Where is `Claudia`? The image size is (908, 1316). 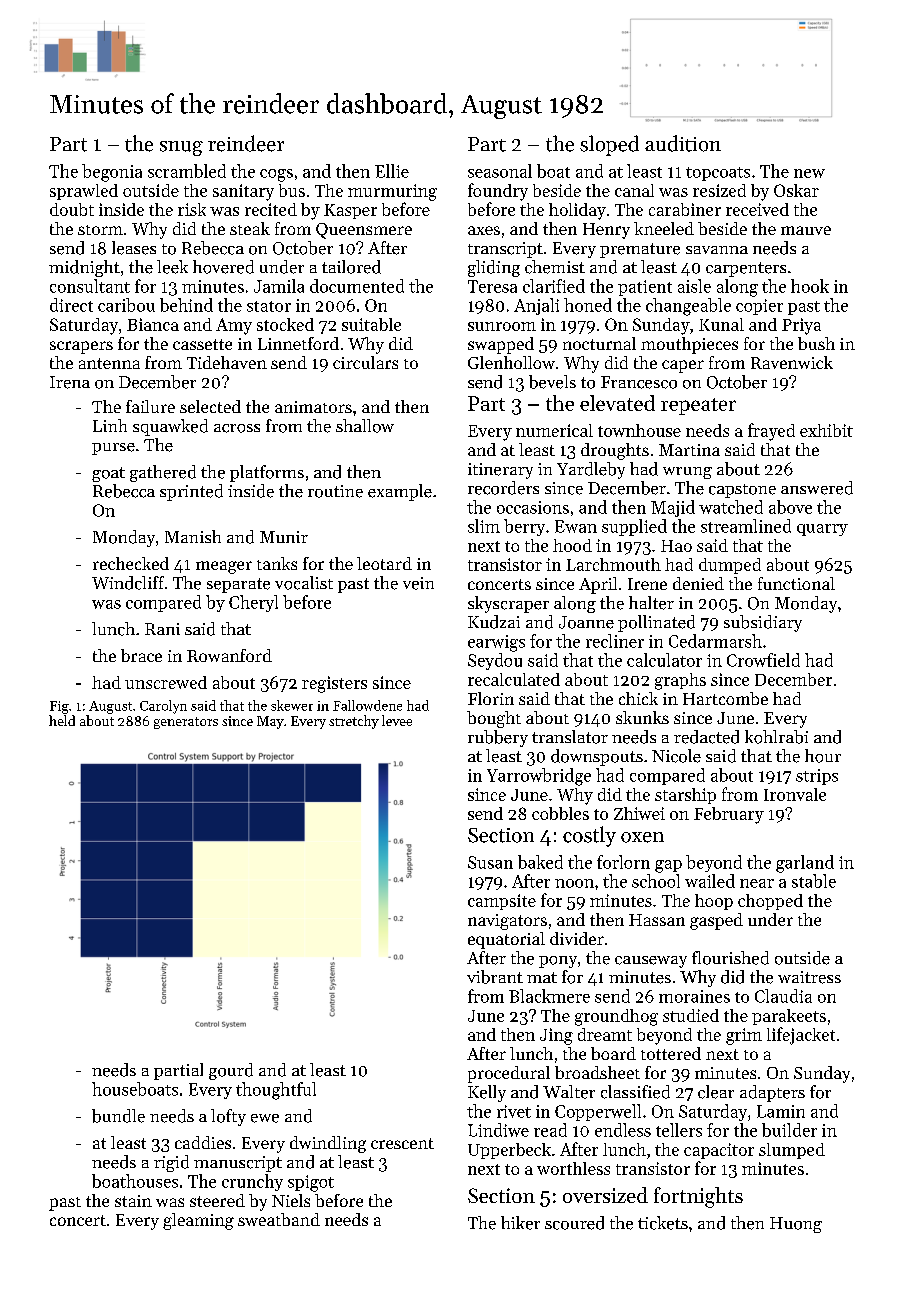
Claudia is located at coordinates (783, 996).
